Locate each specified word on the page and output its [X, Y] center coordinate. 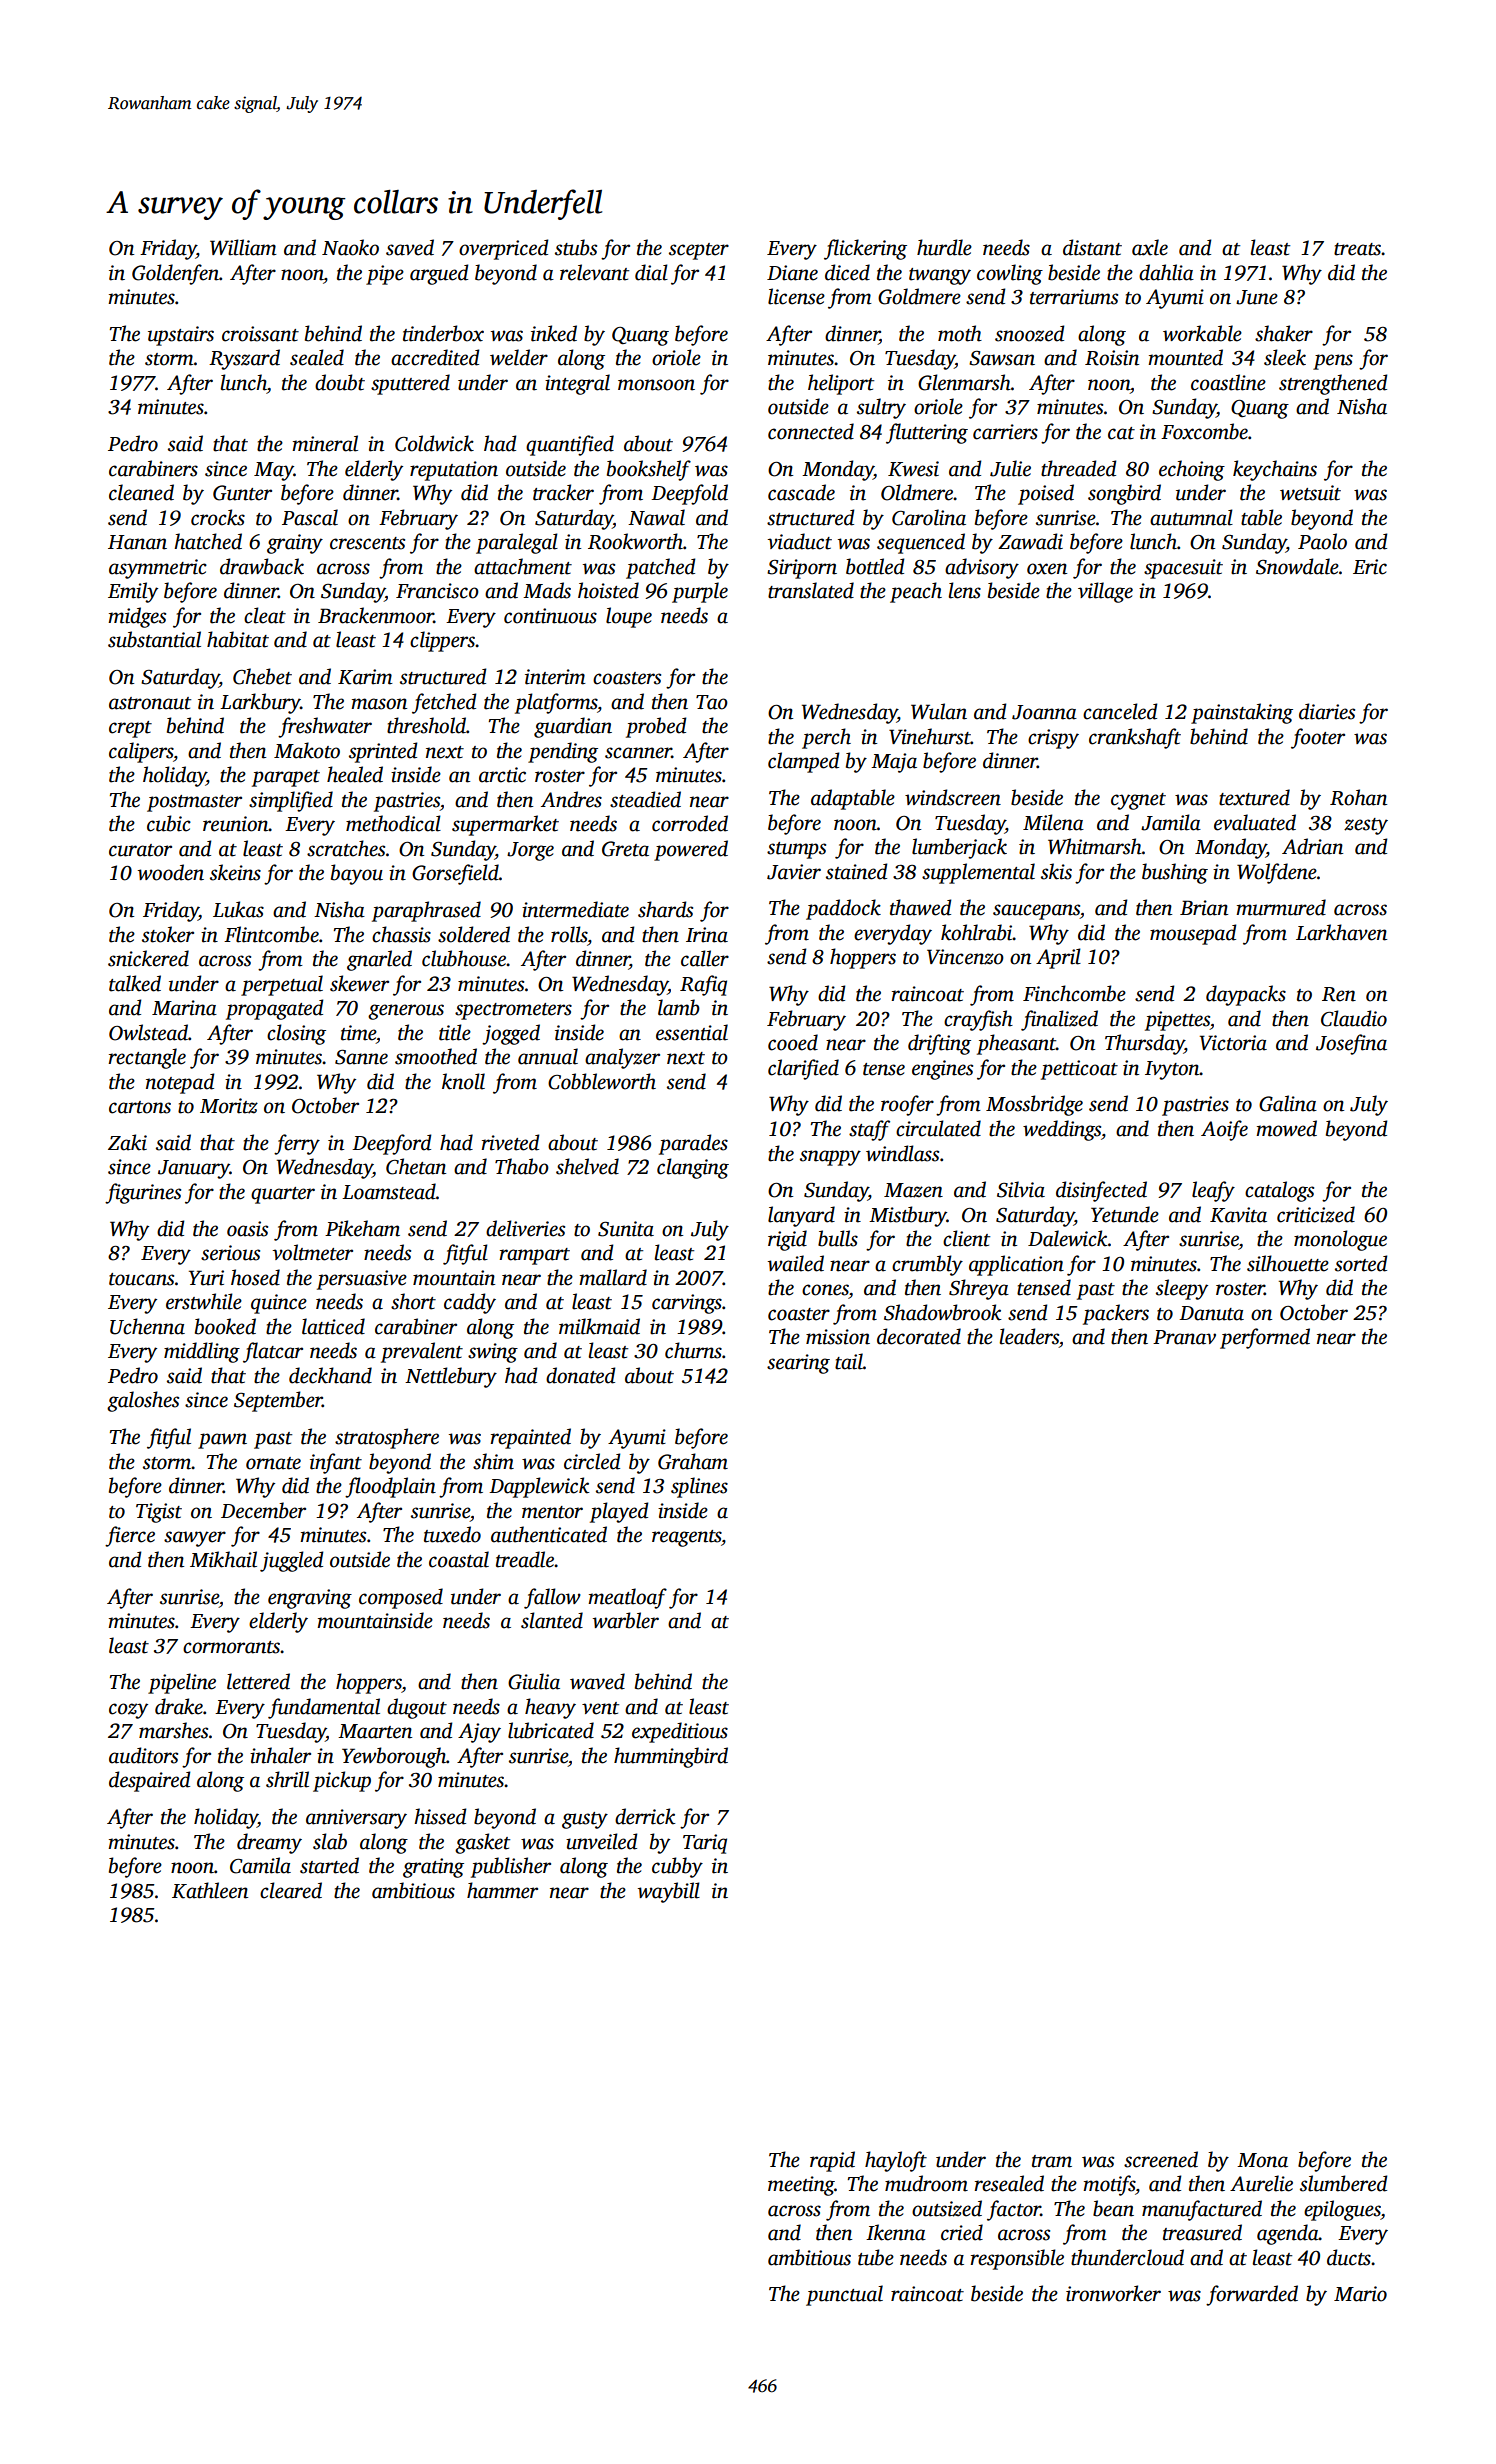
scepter [699, 251]
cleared [291, 1890]
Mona [1262, 2160]
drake [179, 1706]
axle [1150, 247]
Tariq [705, 1844]
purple [700, 592]
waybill [669, 1892]
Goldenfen [175, 274]
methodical [393, 823]
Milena [1053, 822]
